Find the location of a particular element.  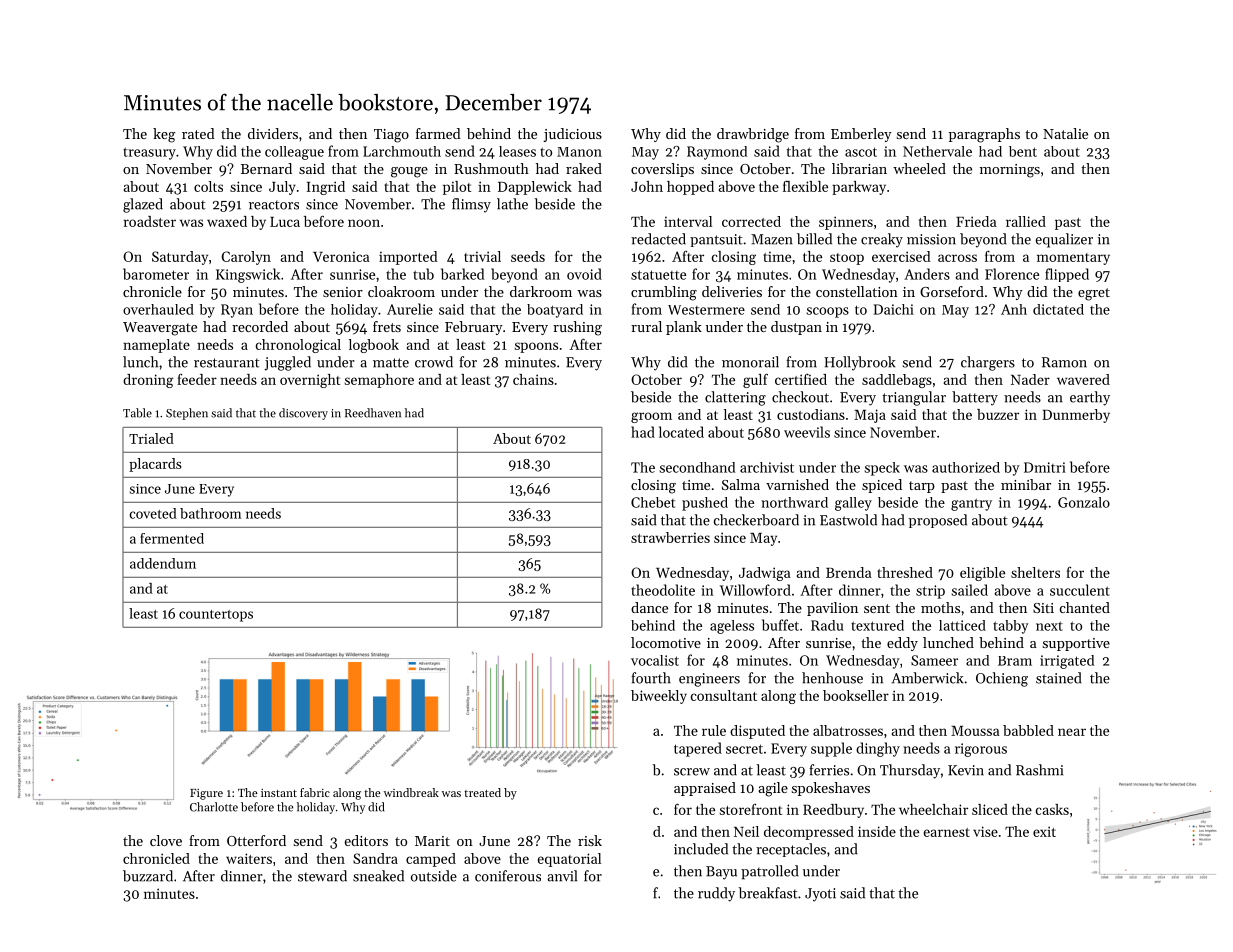

groom is located at coordinates (651, 417).
